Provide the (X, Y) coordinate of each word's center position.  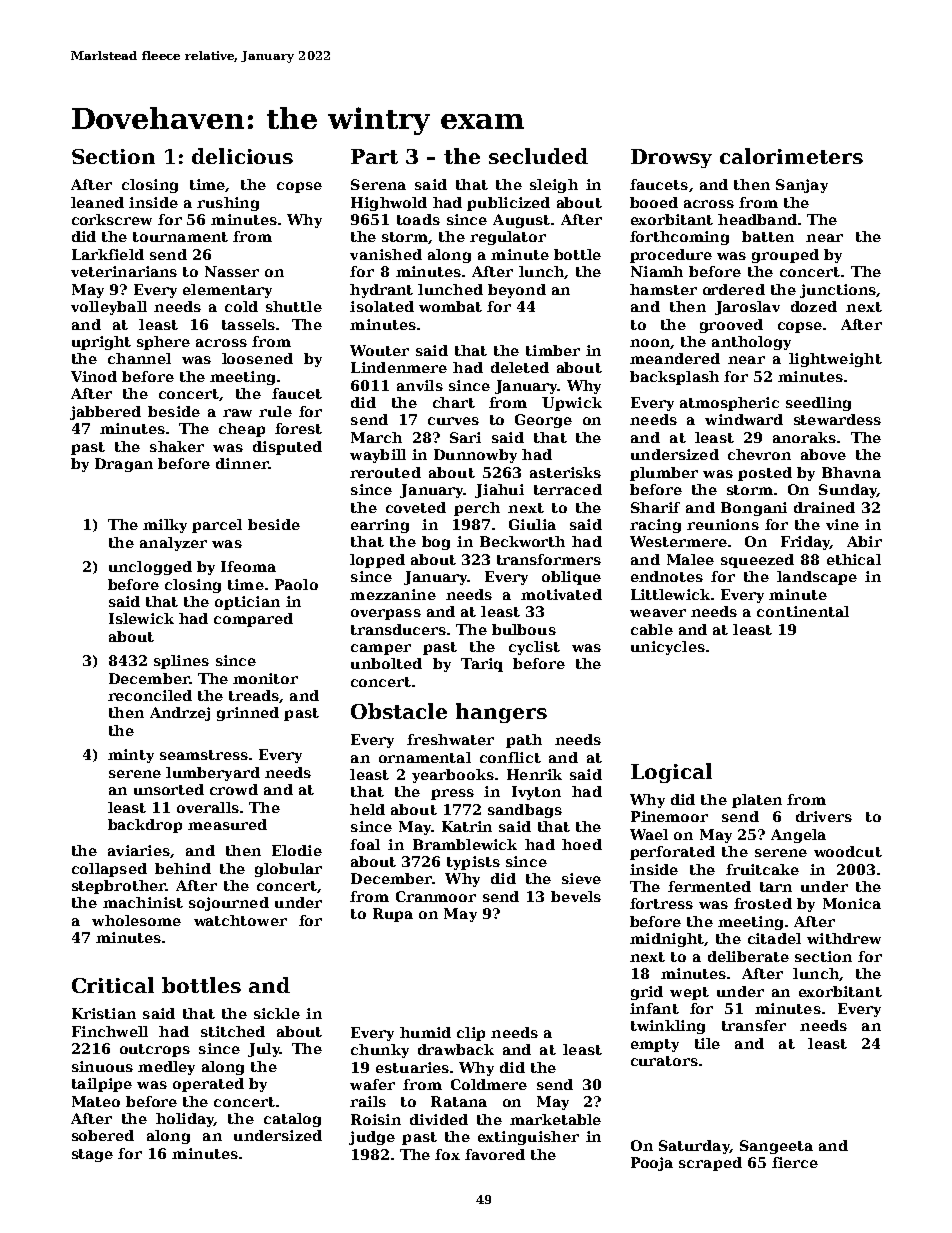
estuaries (412, 1067)
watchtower (240, 920)
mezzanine (393, 594)
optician (247, 603)
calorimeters (791, 156)
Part (374, 156)
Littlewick (670, 594)
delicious (242, 156)
